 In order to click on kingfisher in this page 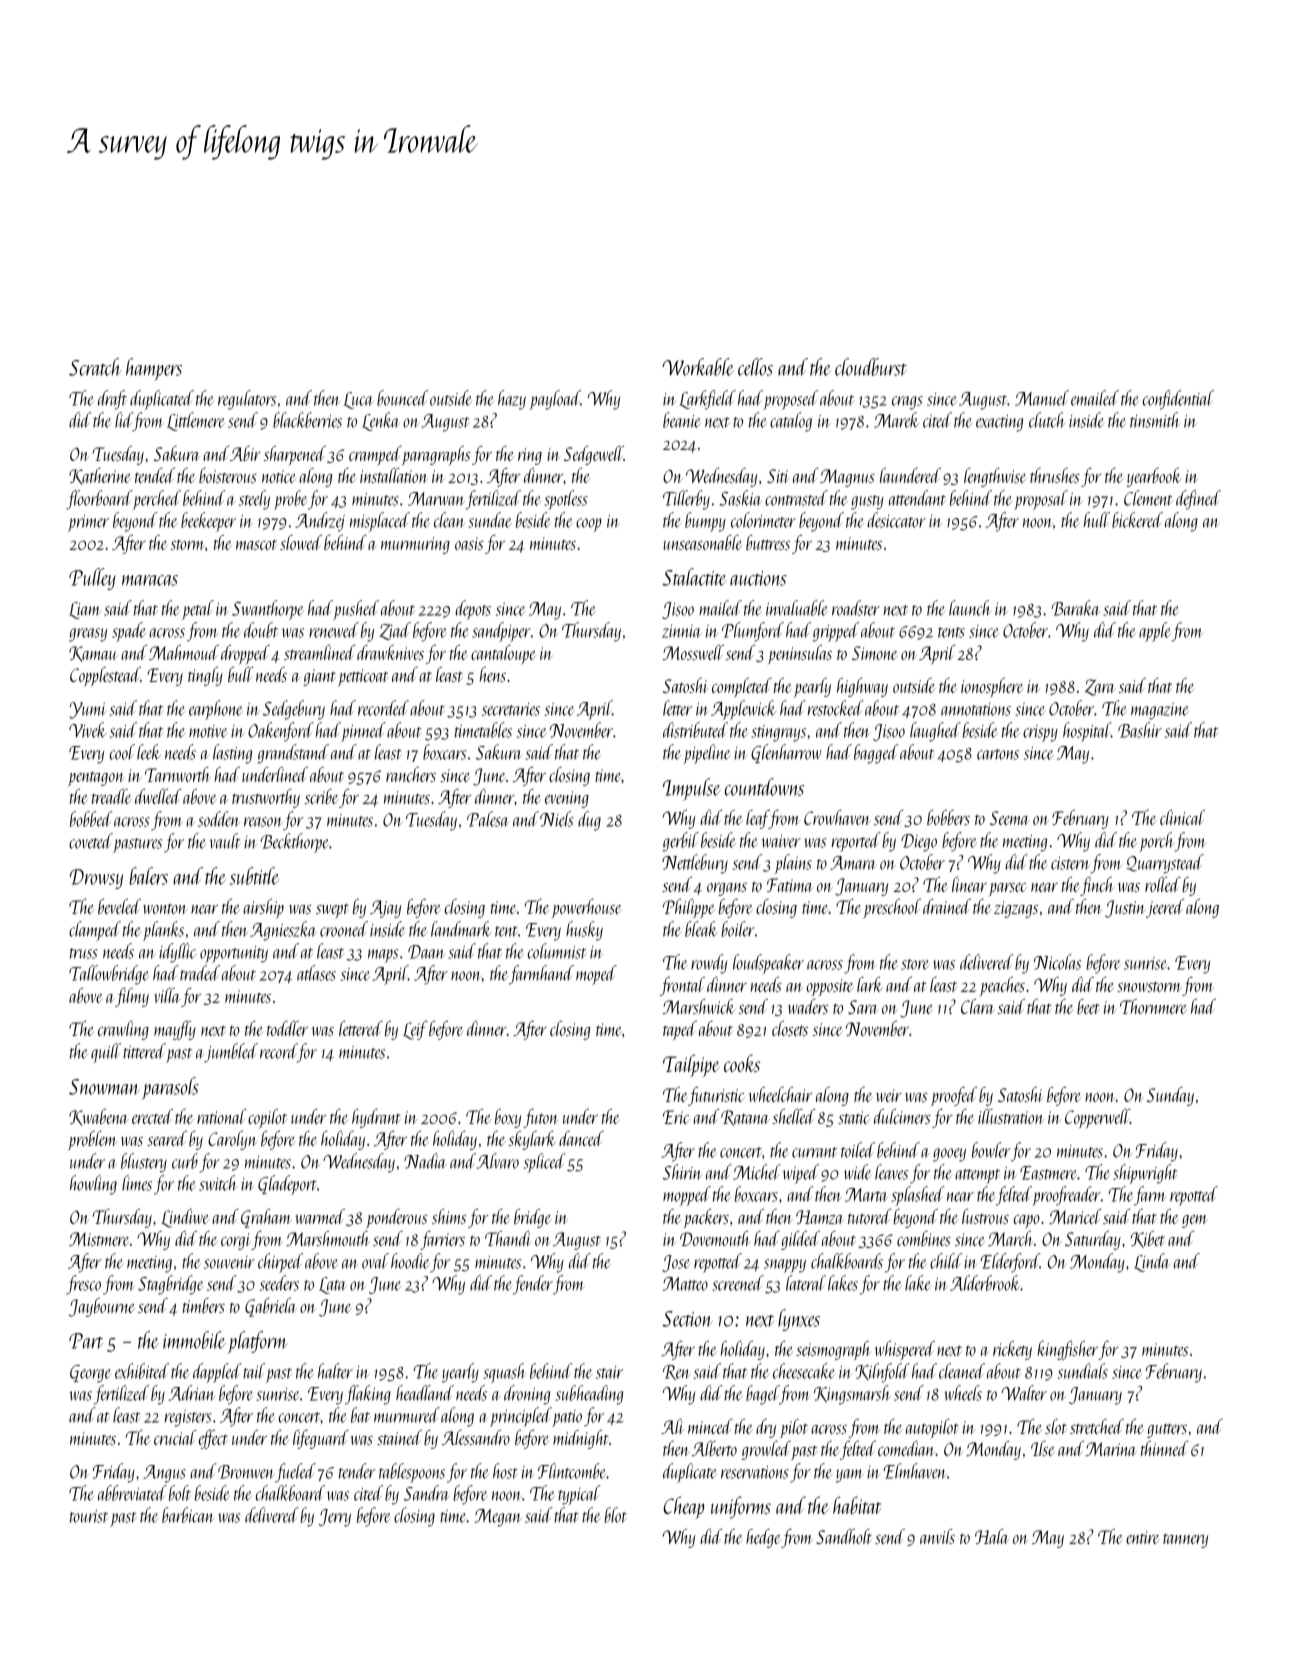, I will do `click(1067, 1350)`.
